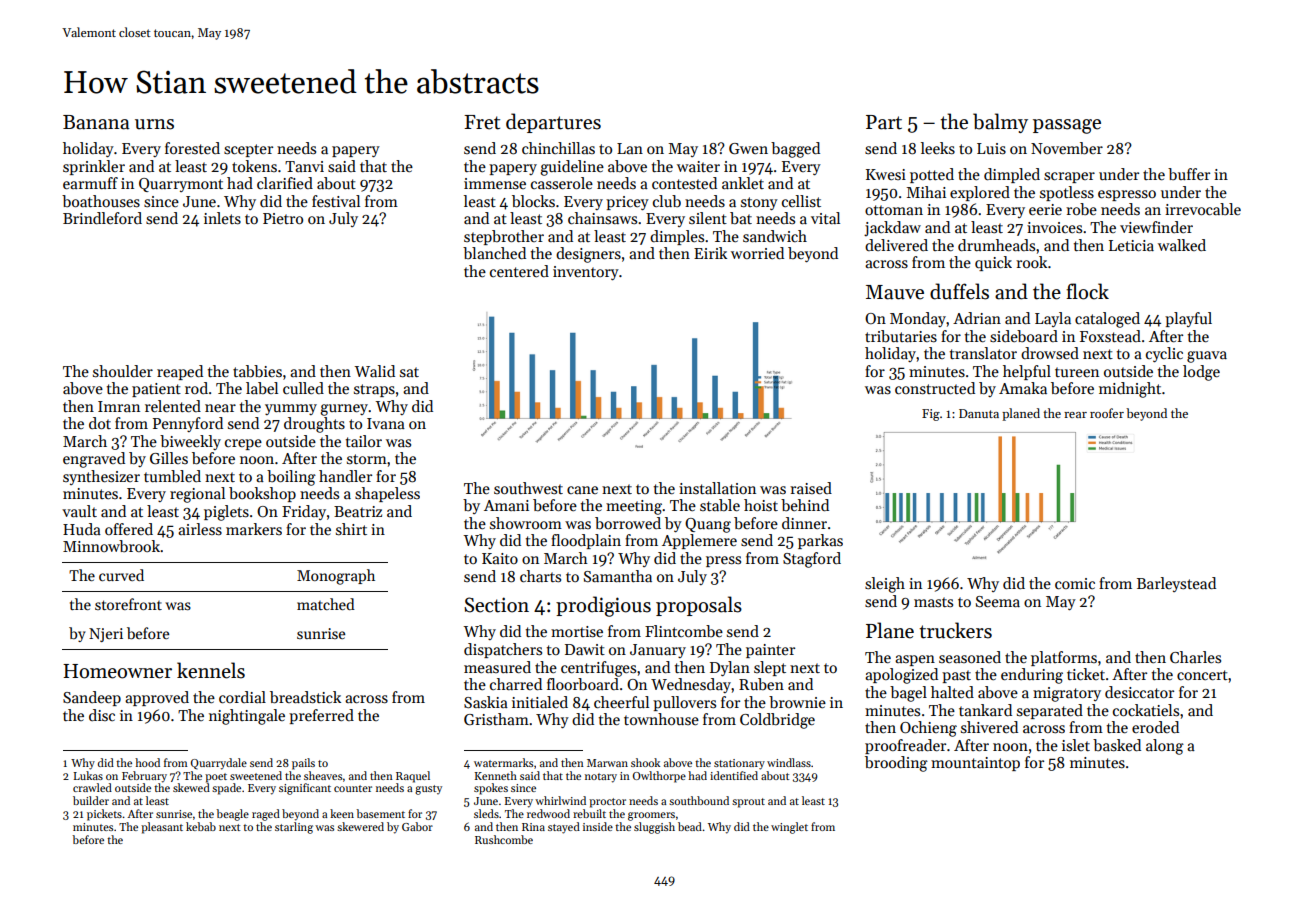  I want to click on flock, so click(1087, 291).
